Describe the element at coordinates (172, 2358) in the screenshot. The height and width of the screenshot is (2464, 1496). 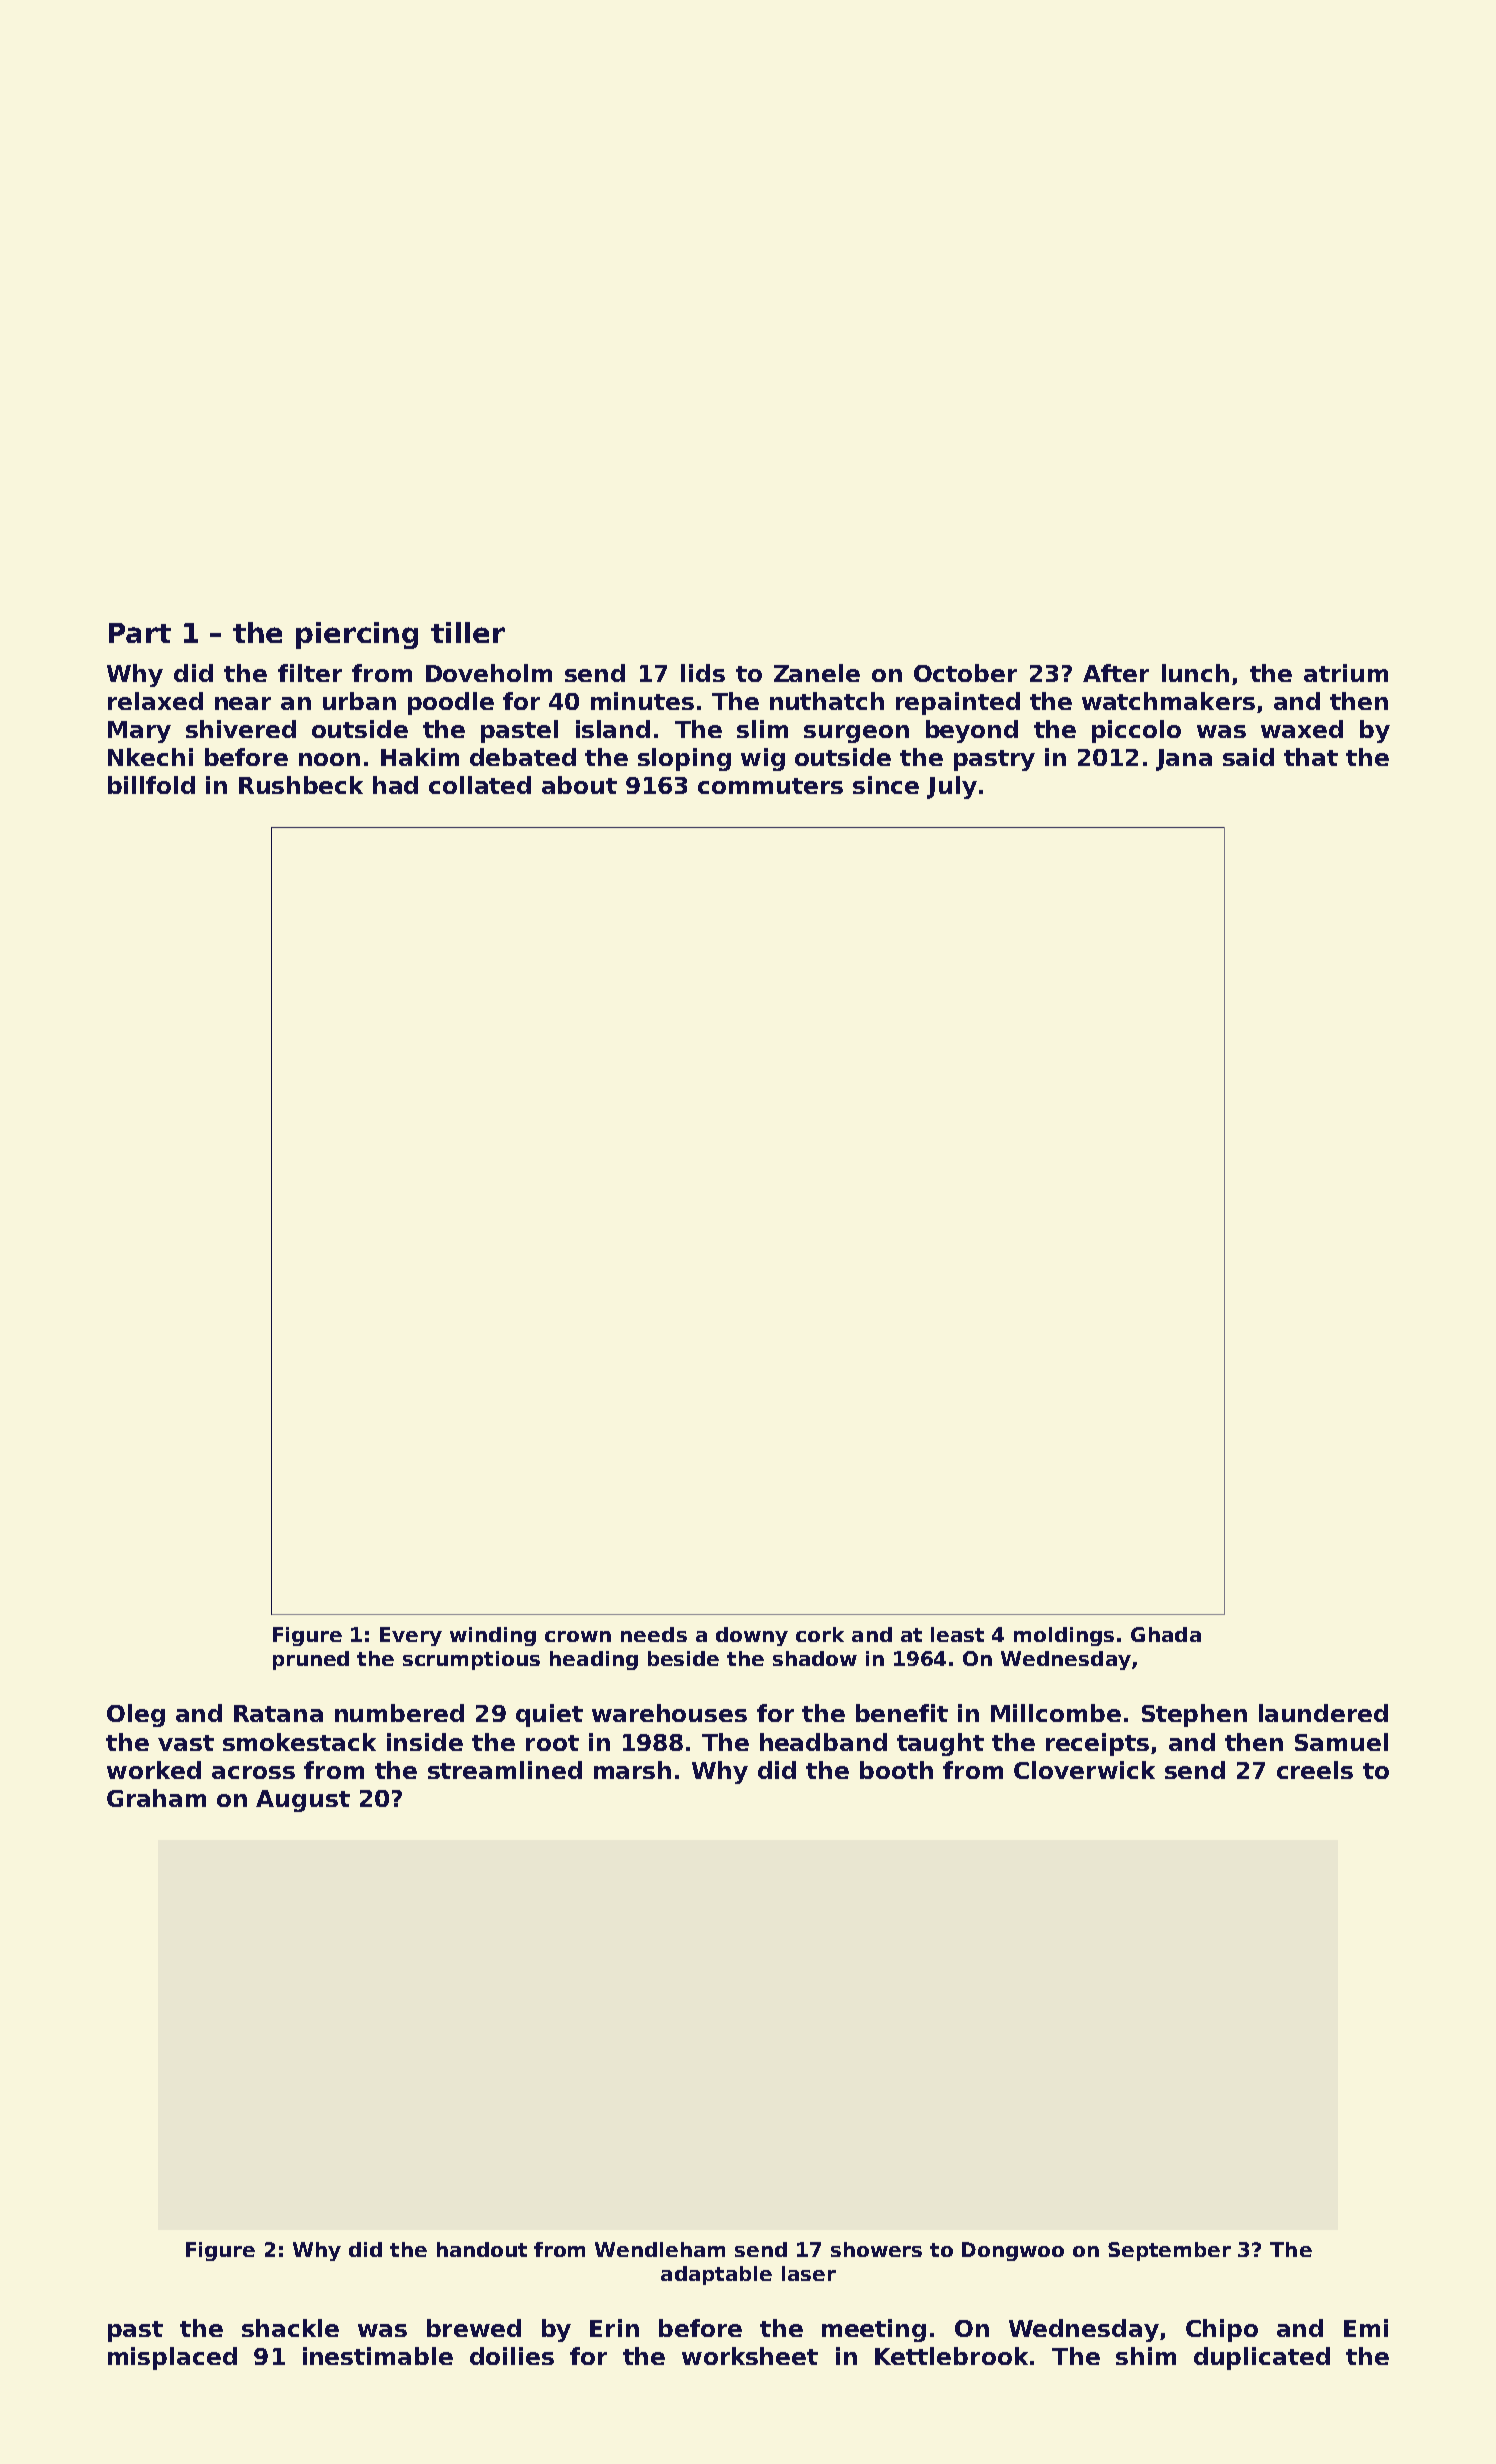
I see `misplaced` at that location.
